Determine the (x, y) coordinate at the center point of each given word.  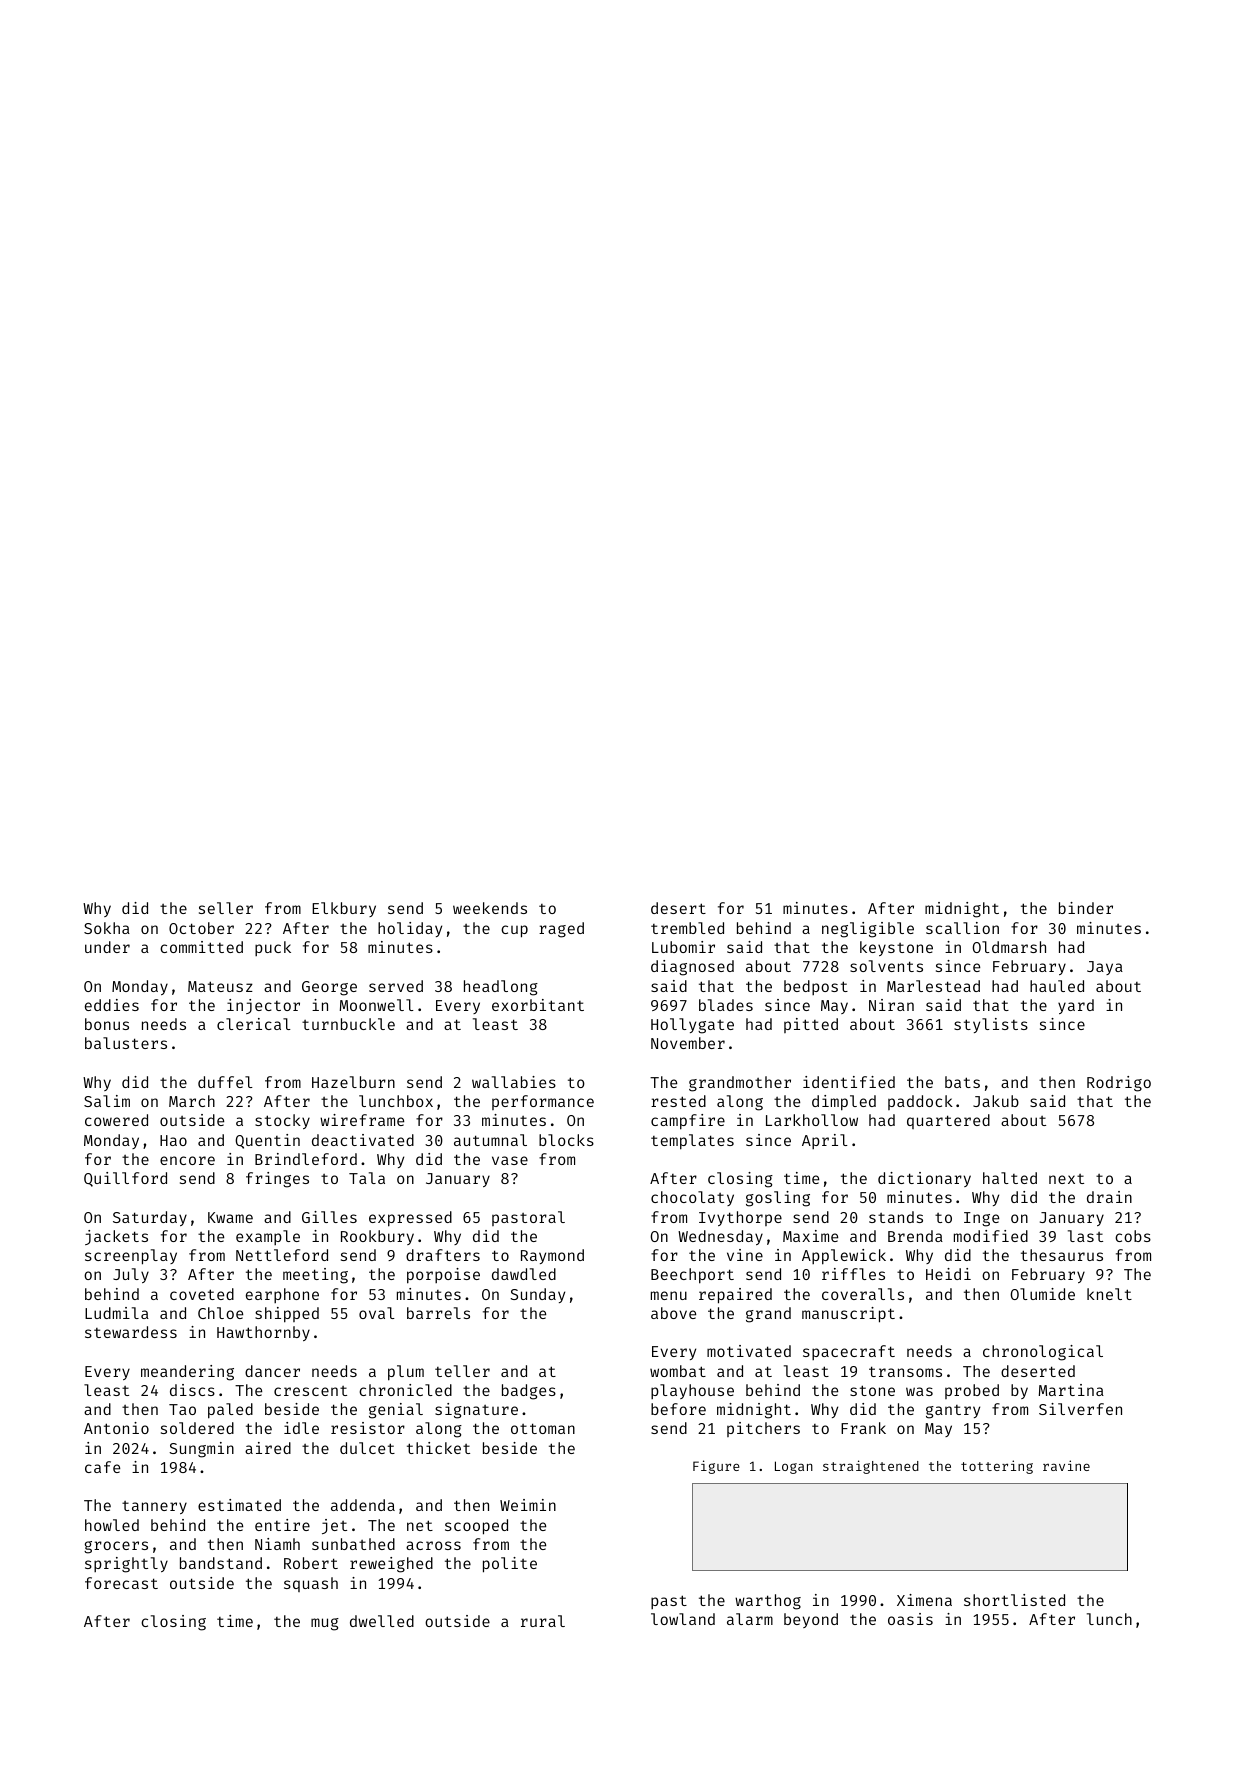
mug (325, 1624)
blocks (566, 1140)
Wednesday (720, 1237)
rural (543, 1621)
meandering (187, 1373)
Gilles (329, 1217)
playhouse (692, 1391)
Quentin (267, 1141)
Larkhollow (812, 1120)
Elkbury (344, 909)
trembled (687, 928)
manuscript (848, 1315)
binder (1086, 908)
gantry (953, 1412)
